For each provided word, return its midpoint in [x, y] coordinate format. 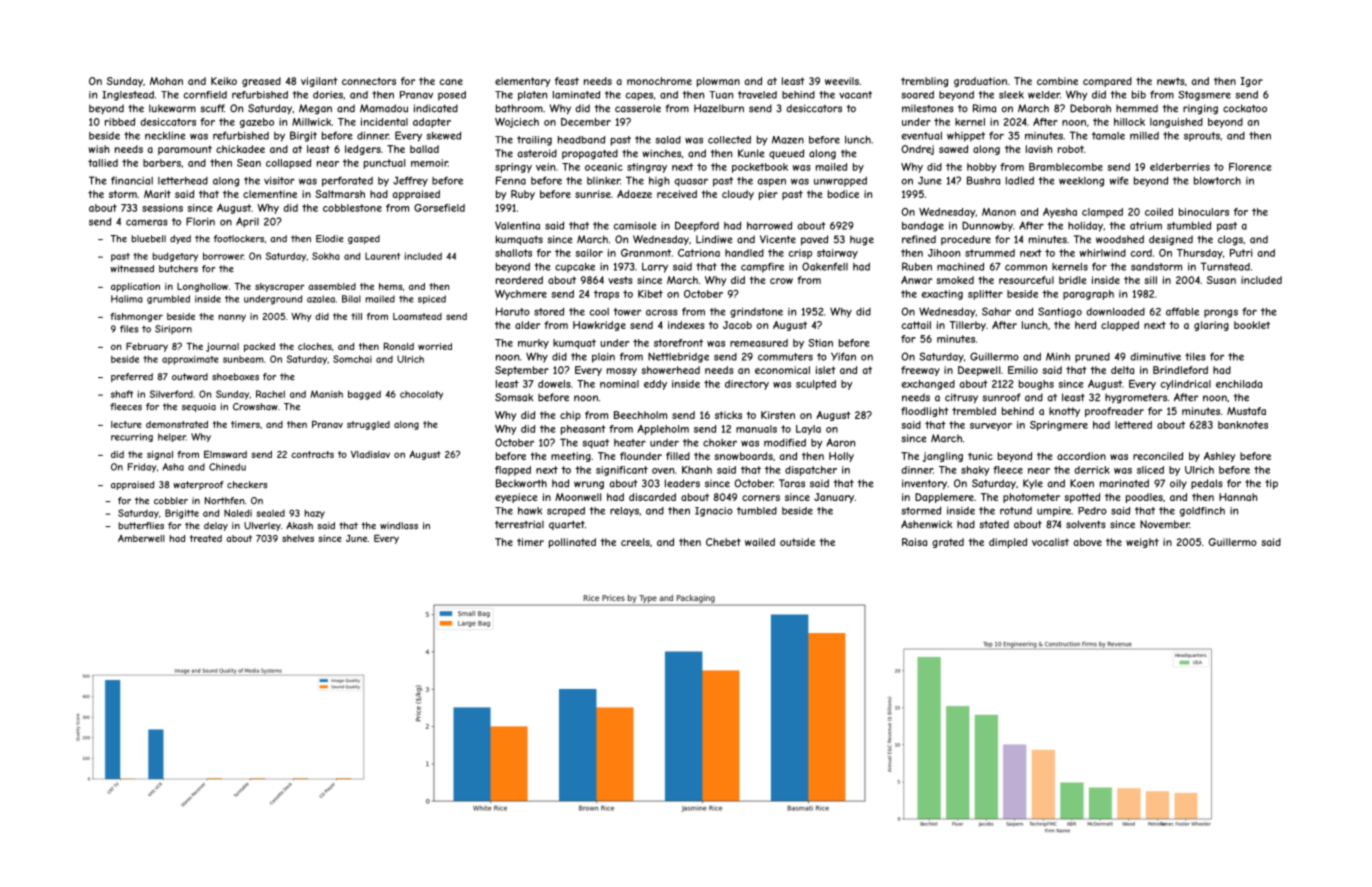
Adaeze [634, 194]
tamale [1108, 136]
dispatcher [811, 471]
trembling [924, 82]
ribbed [120, 122]
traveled [757, 95]
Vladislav [370, 454]
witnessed [132, 269]
